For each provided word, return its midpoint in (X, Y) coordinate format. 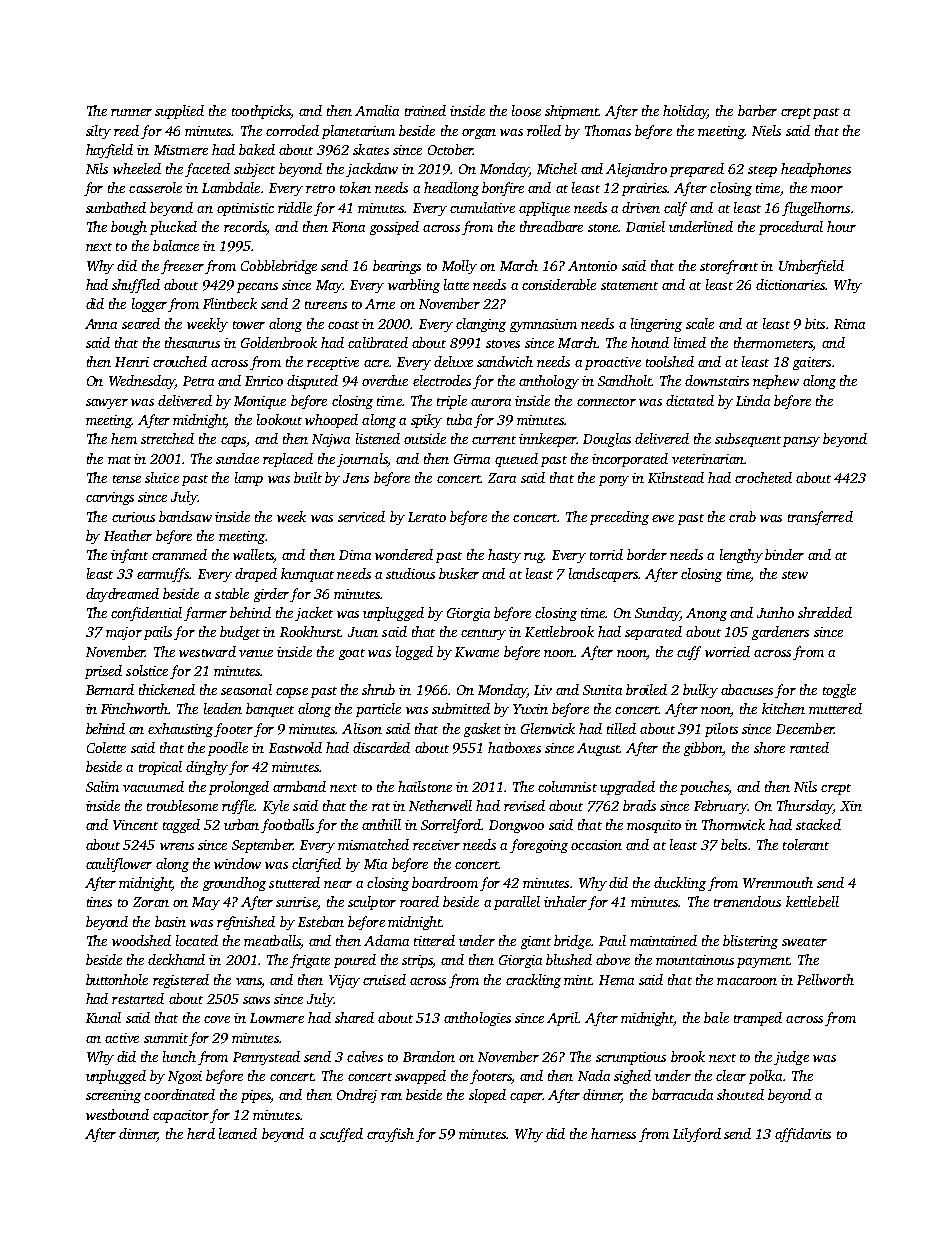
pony (614, 481)
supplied (179, 112)
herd (201, 1133)
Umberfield (811, 267)
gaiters (812, 363)
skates (371, 149)
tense (127, 479)
